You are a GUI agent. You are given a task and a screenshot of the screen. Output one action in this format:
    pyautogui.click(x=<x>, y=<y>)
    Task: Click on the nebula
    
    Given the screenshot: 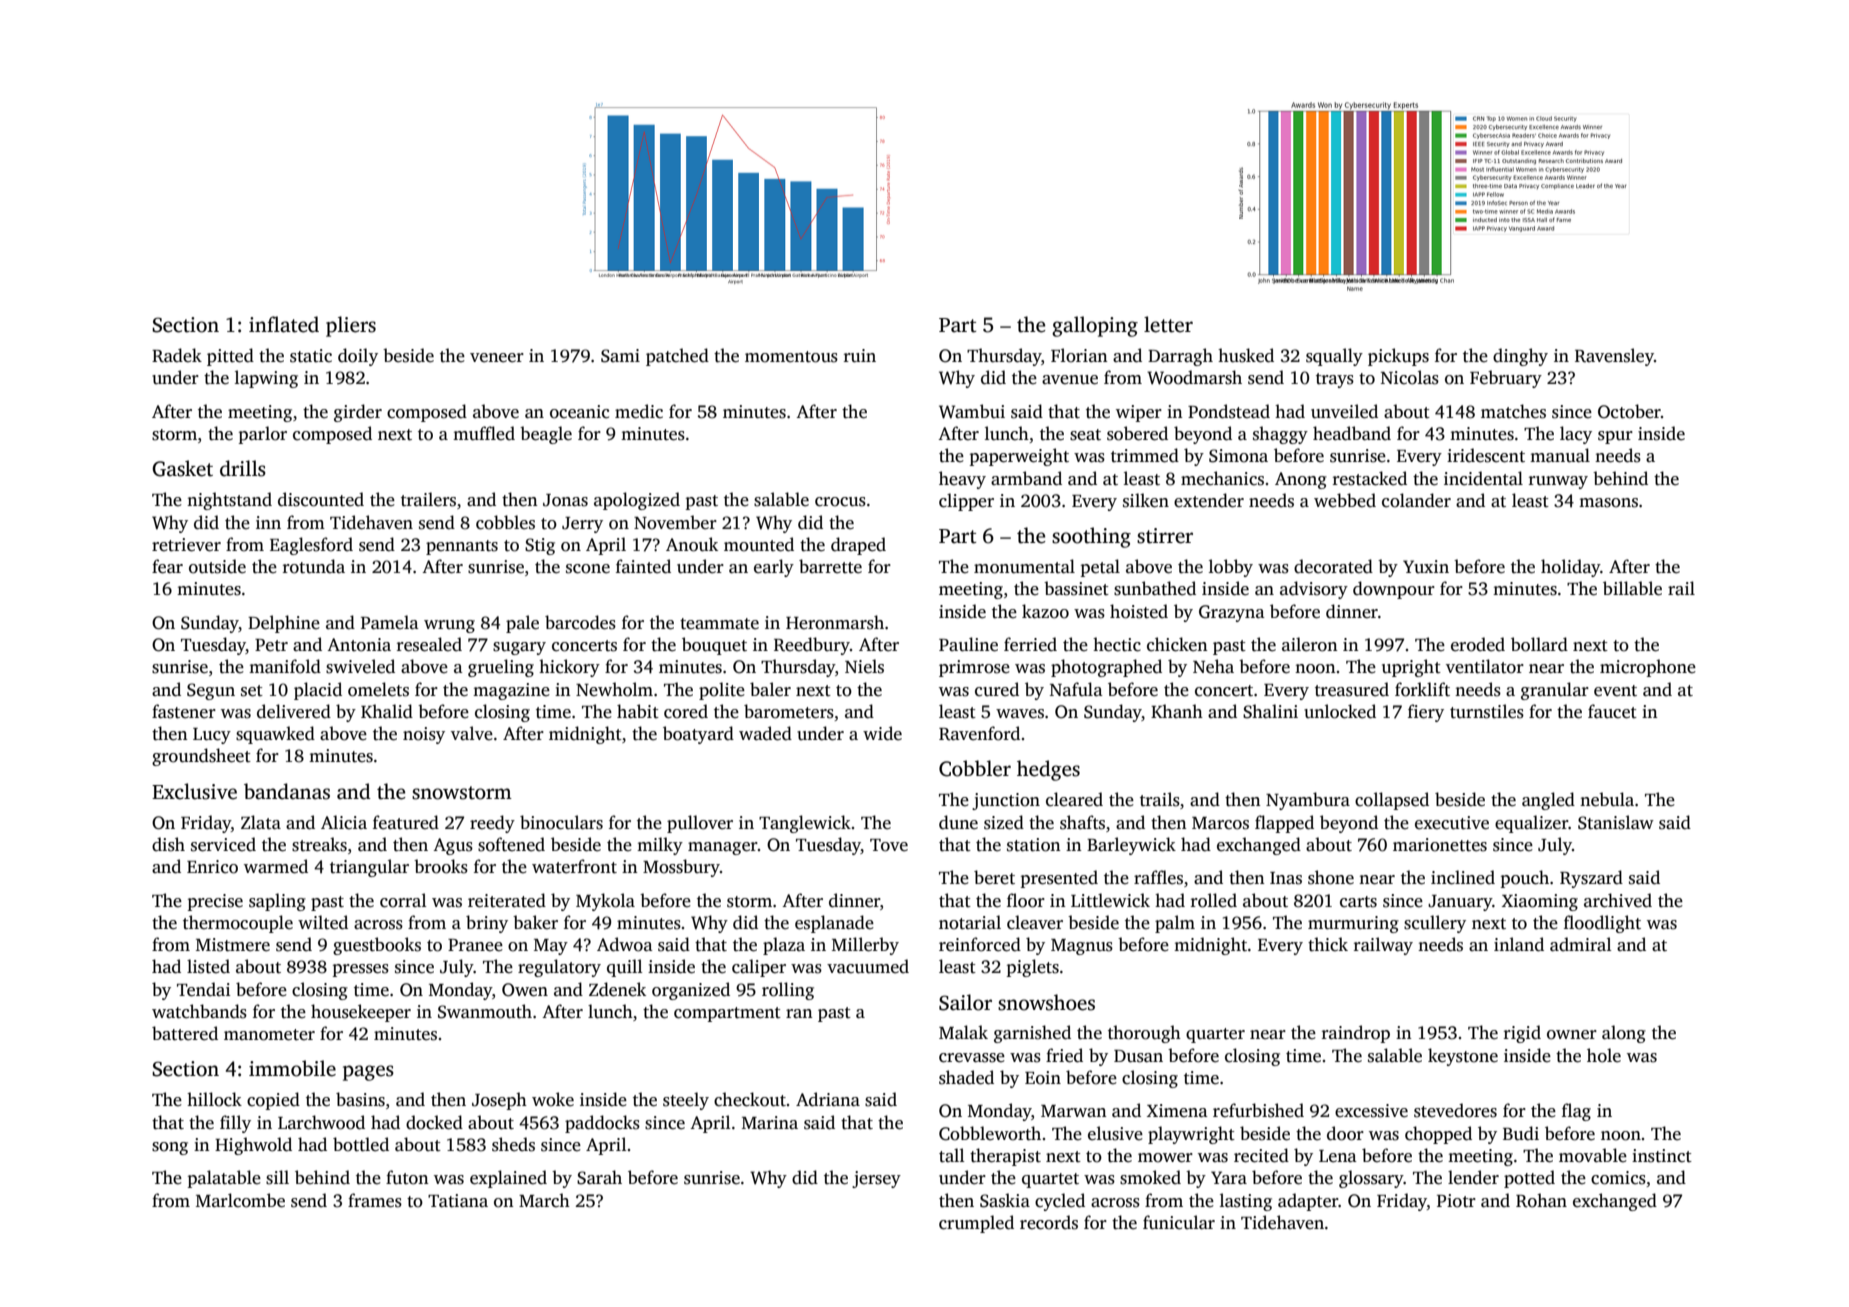 What is the action you would take?
    pyautogui.click(x=1607, y=799)
